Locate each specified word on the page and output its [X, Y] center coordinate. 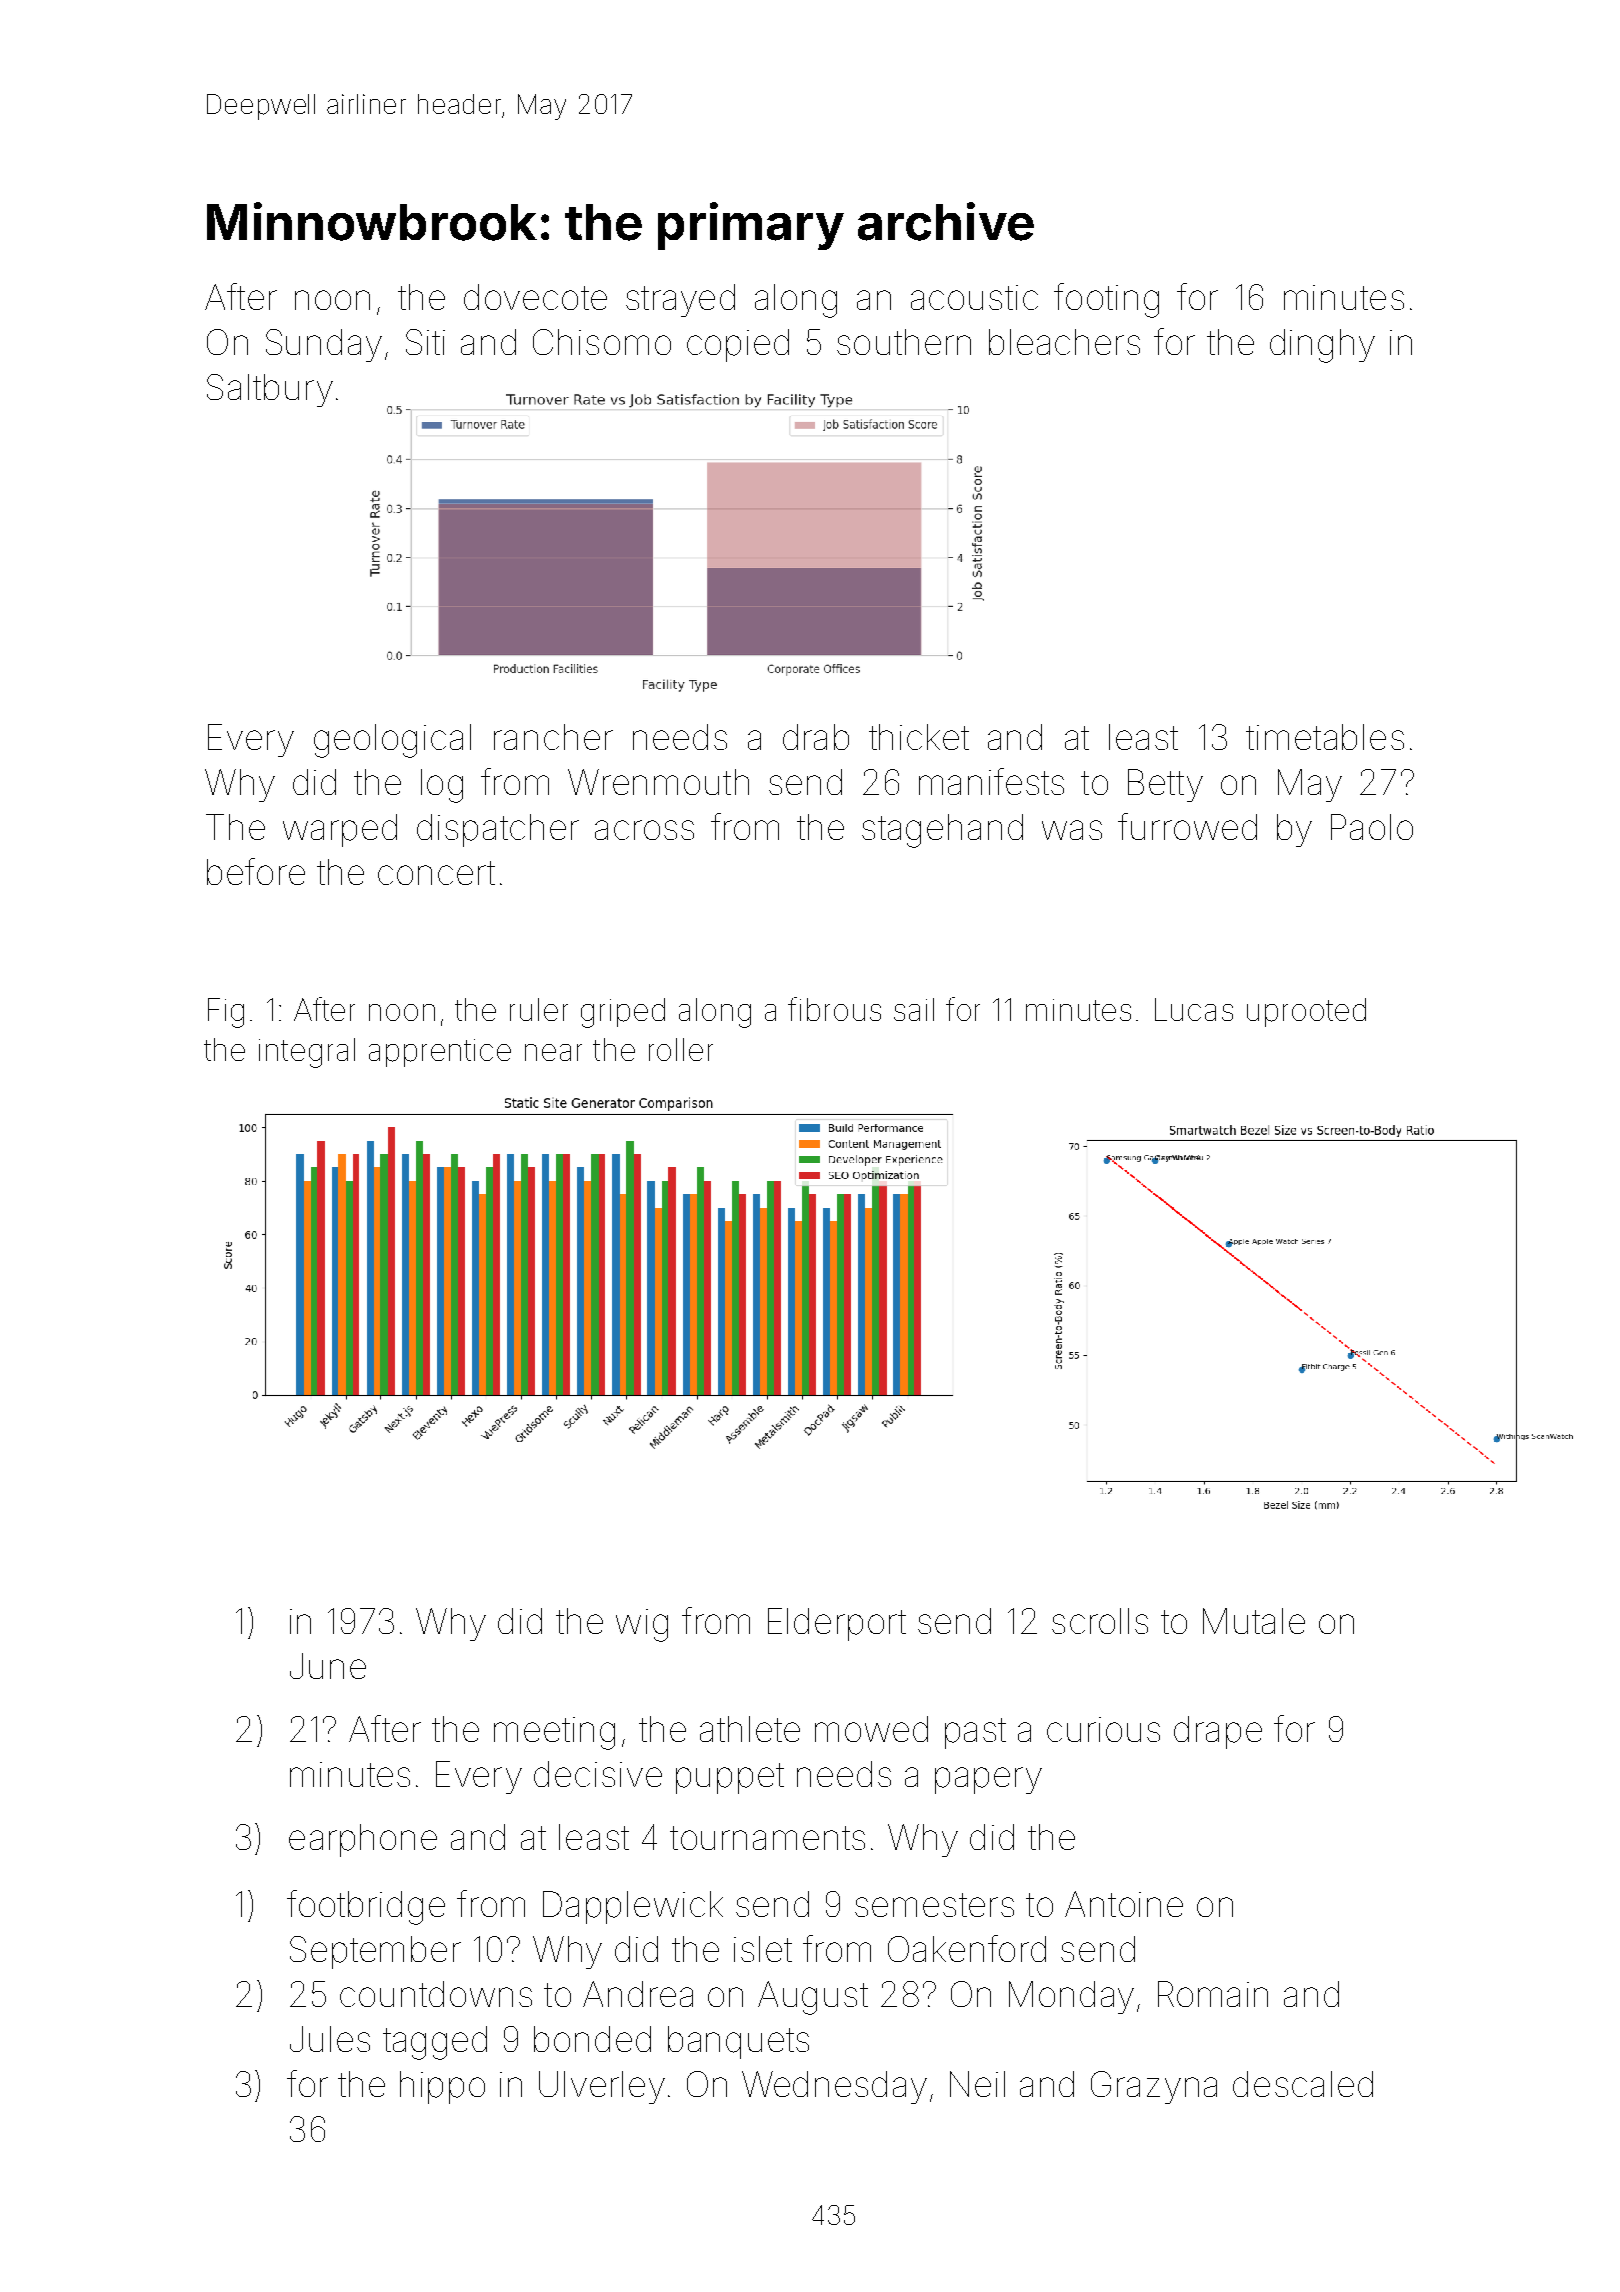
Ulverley [602, 2087]
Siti [425, 342]
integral [307, 1053]
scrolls [1100, 1621]
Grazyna [1154, 2087]
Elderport [837, 1624]
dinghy [1322, 346]
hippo [442, 2087]
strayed [680, 300]
